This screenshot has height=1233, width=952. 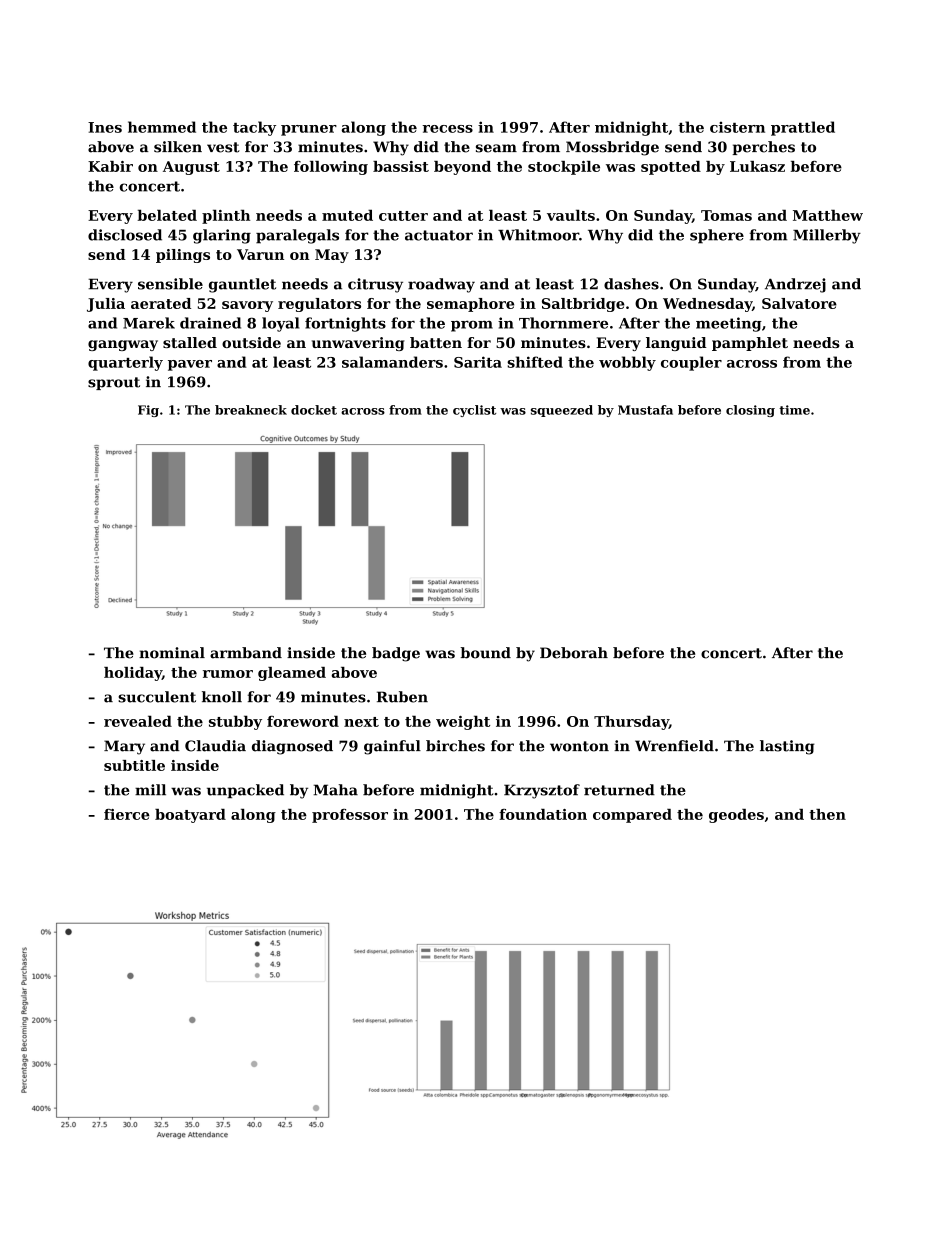 I want to click on recess, so click(x=447, y=129).
